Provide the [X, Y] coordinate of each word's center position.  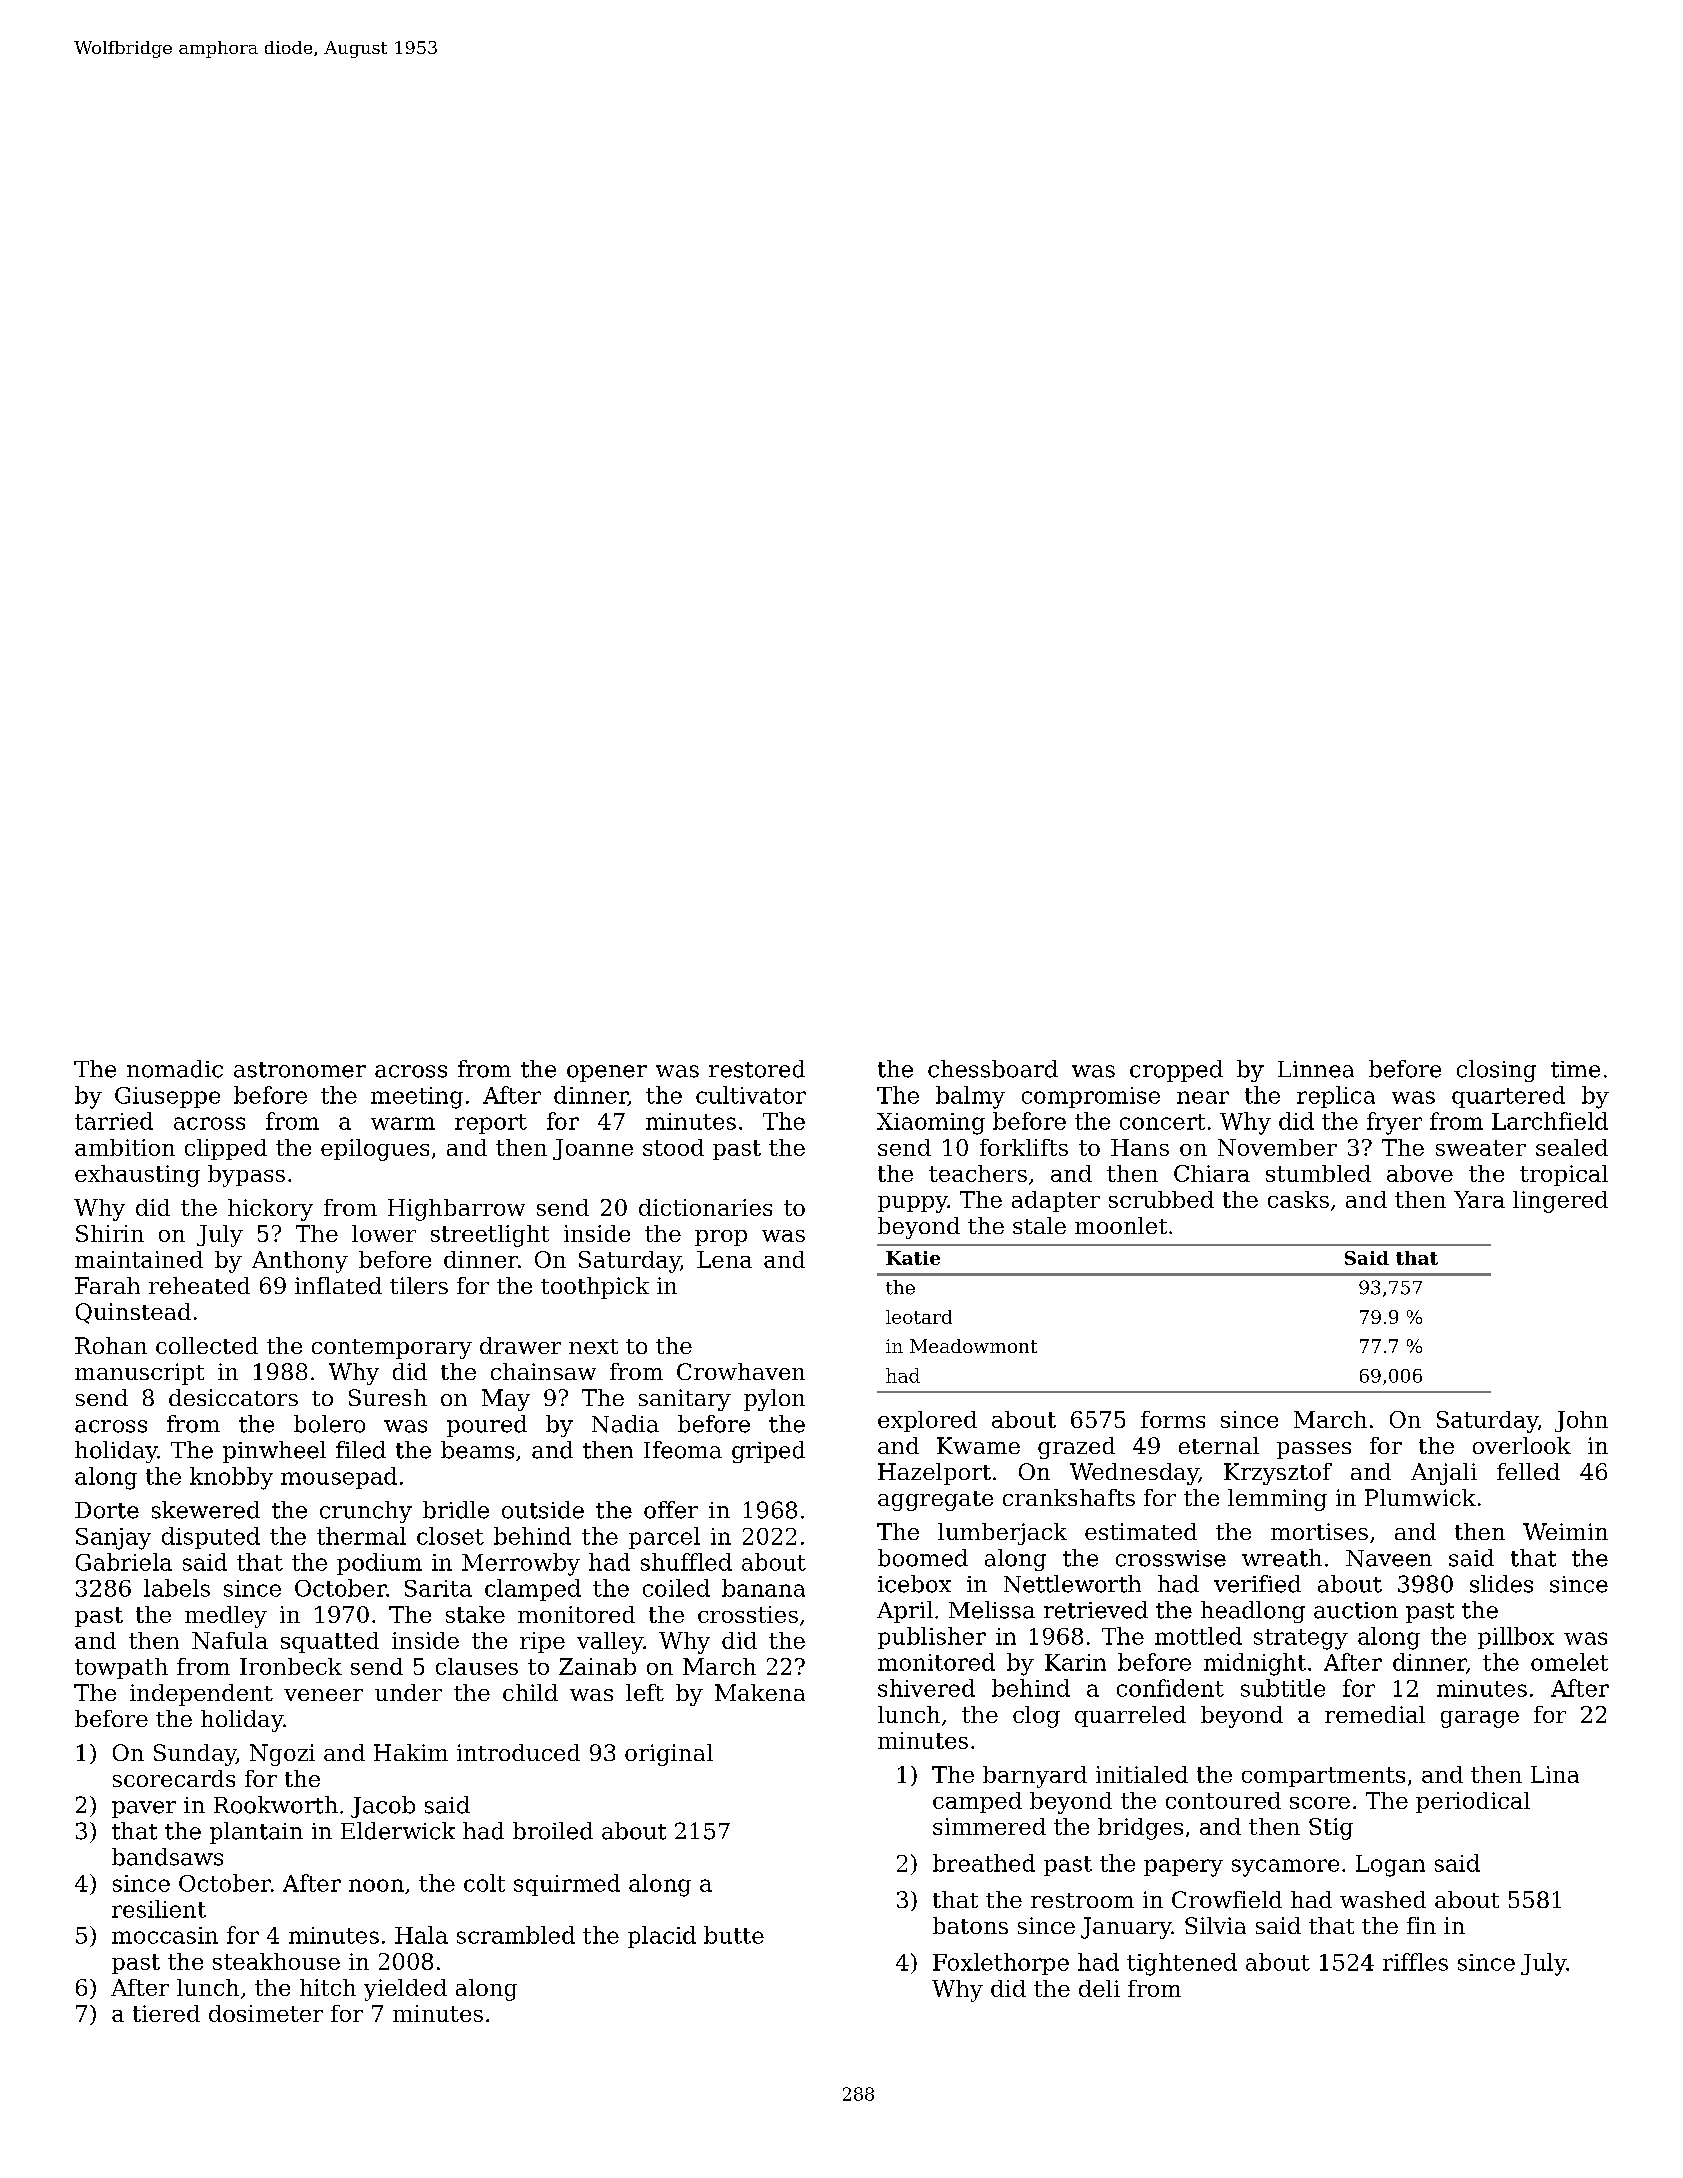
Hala [421, 1935]
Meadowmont [973, 1346]
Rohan [111, 1345]
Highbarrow [456, 1210]
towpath [121, 1668]
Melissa [992, 1610]
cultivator [751, 1095]
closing [1496, 1071]
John [1581, 1421]
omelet [1569, 1662]
